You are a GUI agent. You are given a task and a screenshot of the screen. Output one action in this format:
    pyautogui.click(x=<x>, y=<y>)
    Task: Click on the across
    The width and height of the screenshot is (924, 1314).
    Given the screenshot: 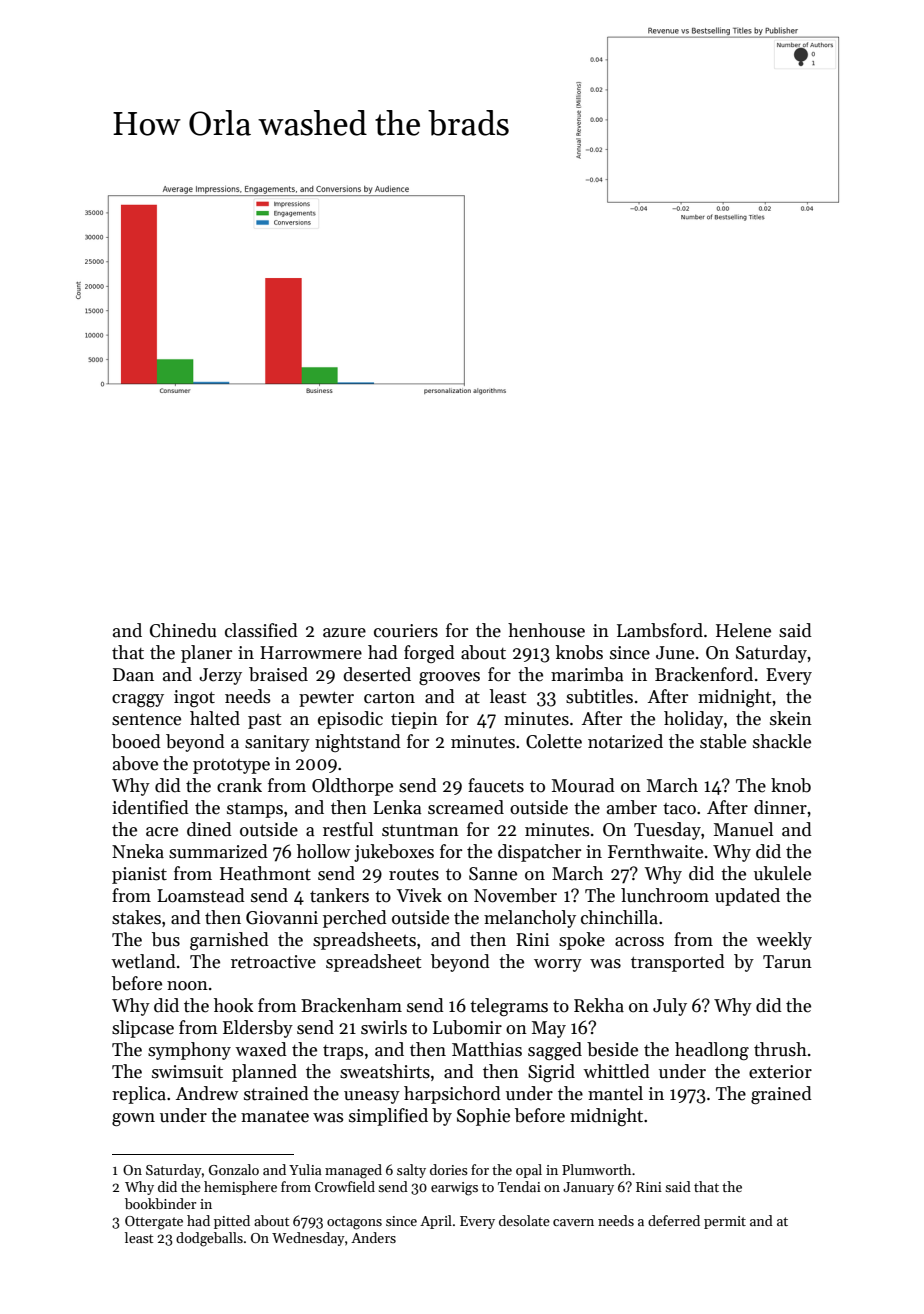 What is the action you would take?
    pyautogui.click(x=639, y=942)
